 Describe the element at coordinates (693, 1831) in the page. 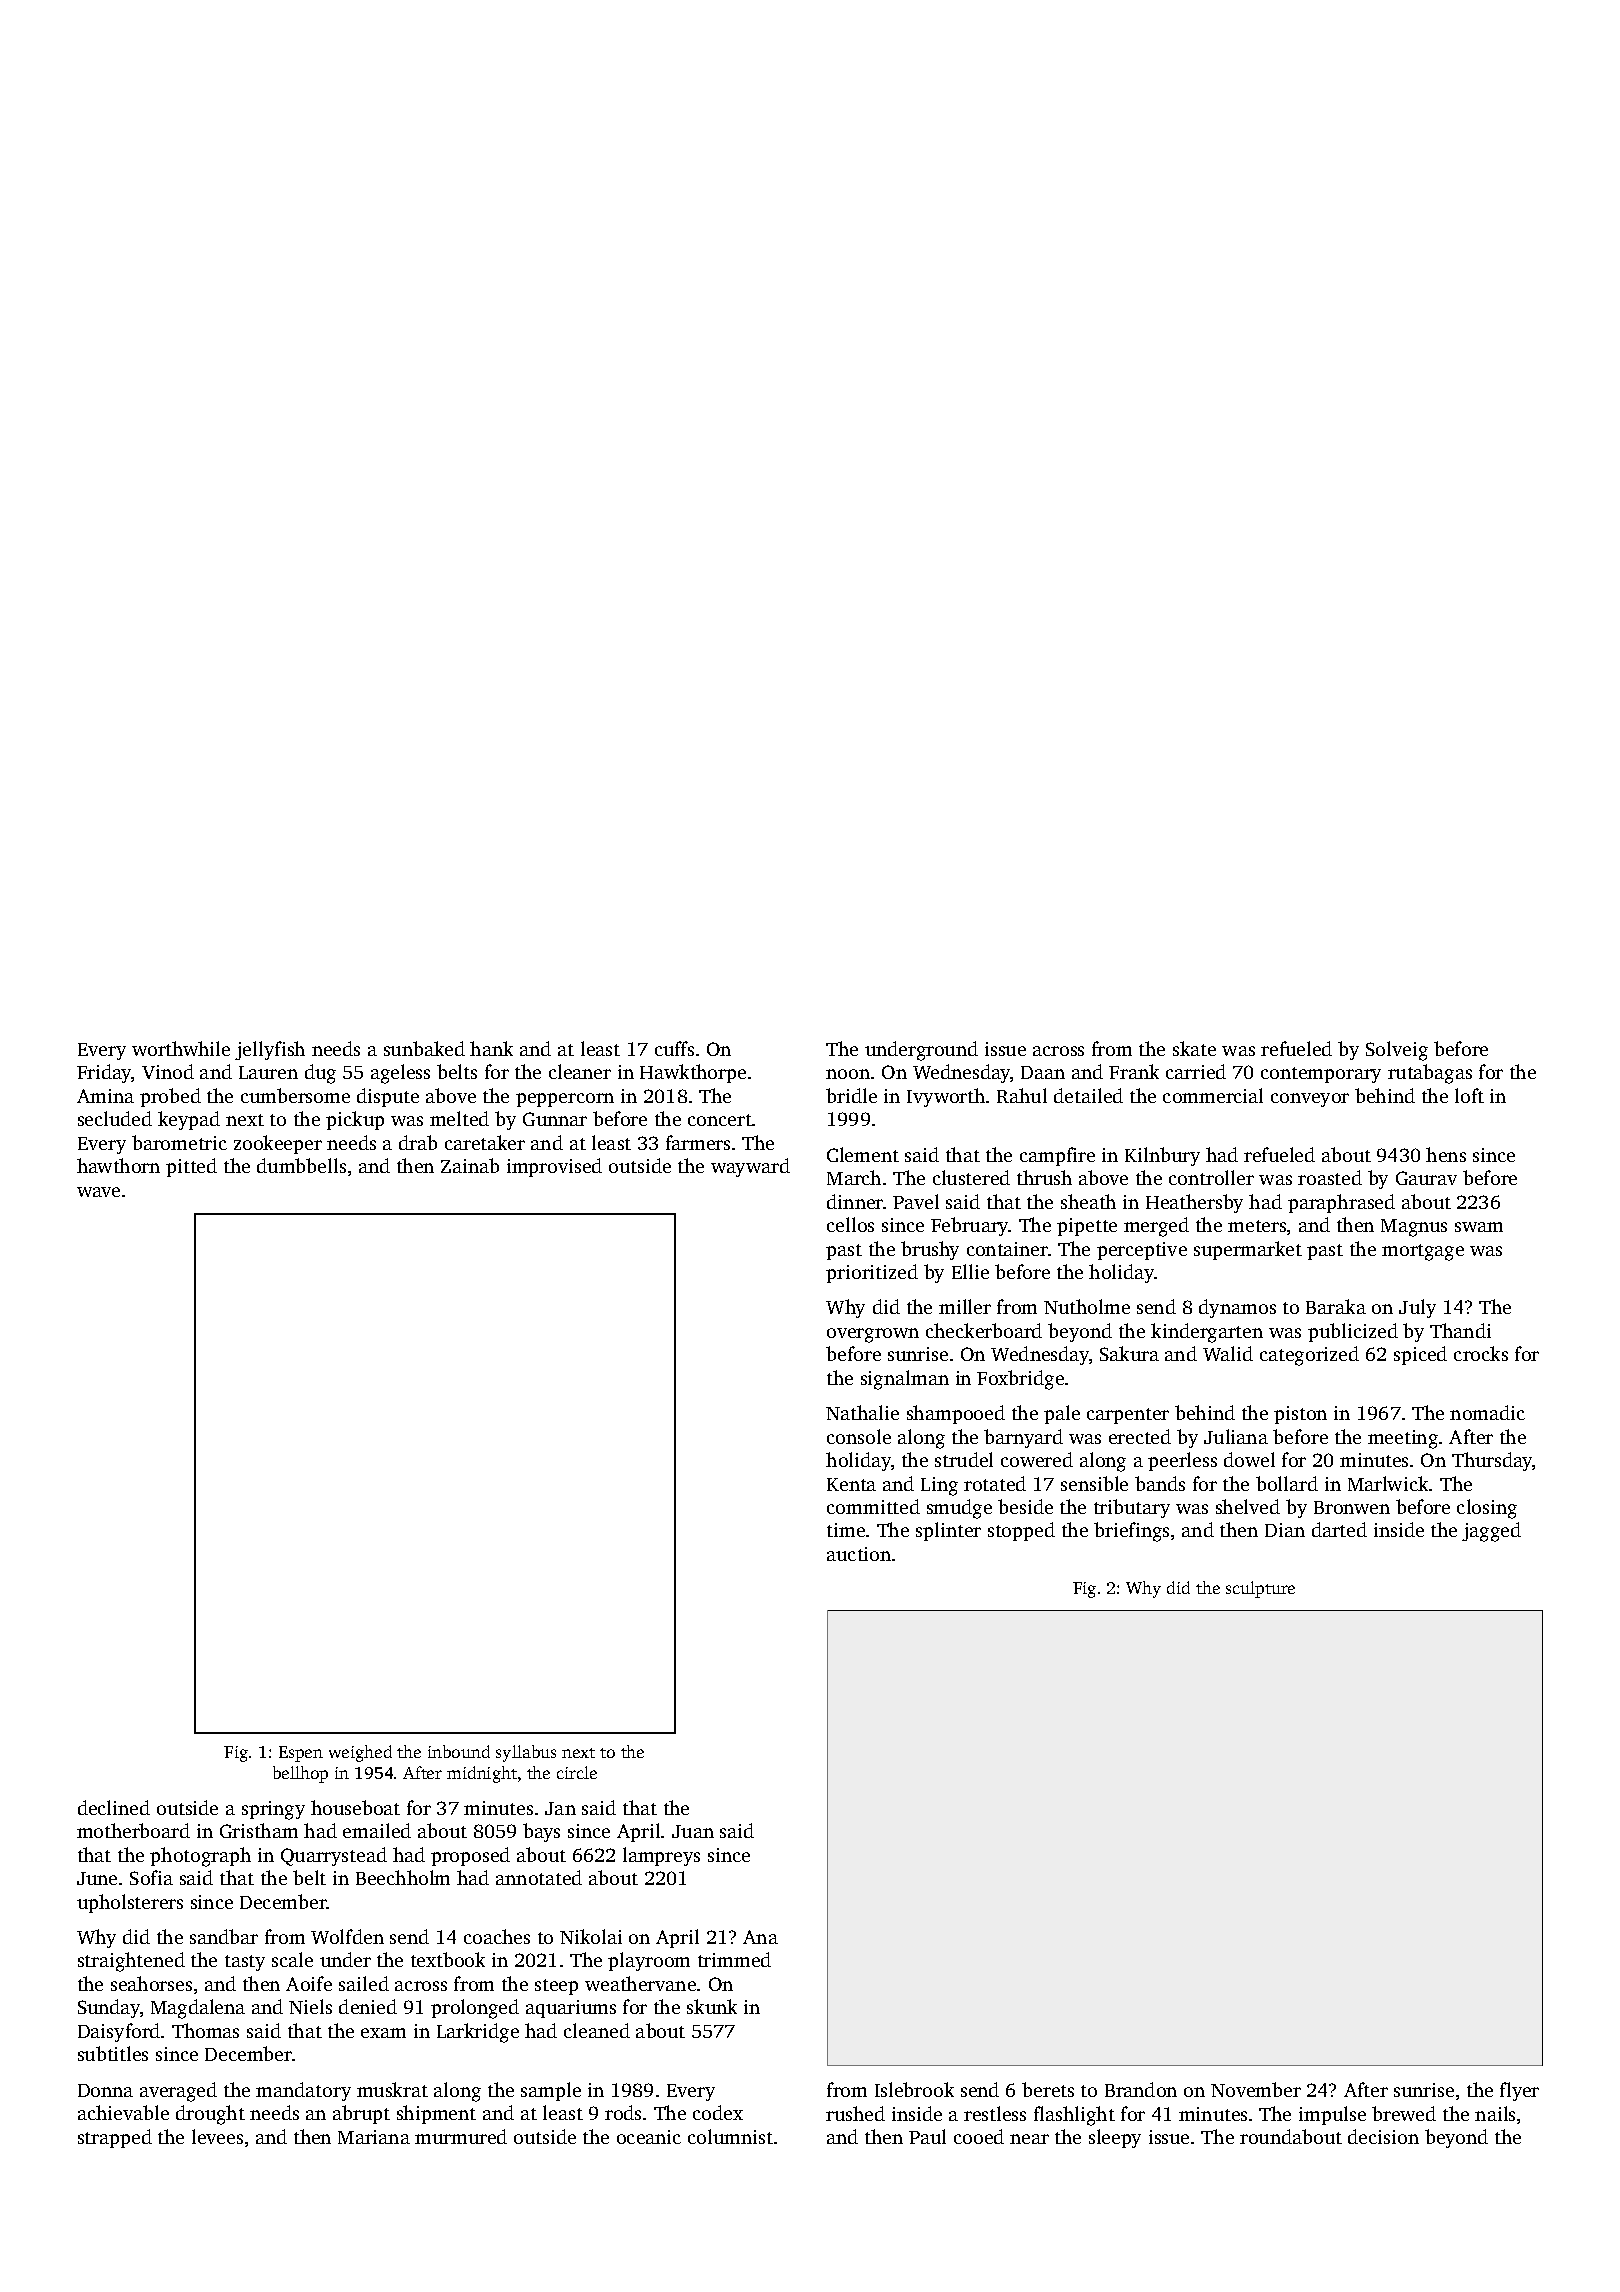

I see `Juan` at that location.
